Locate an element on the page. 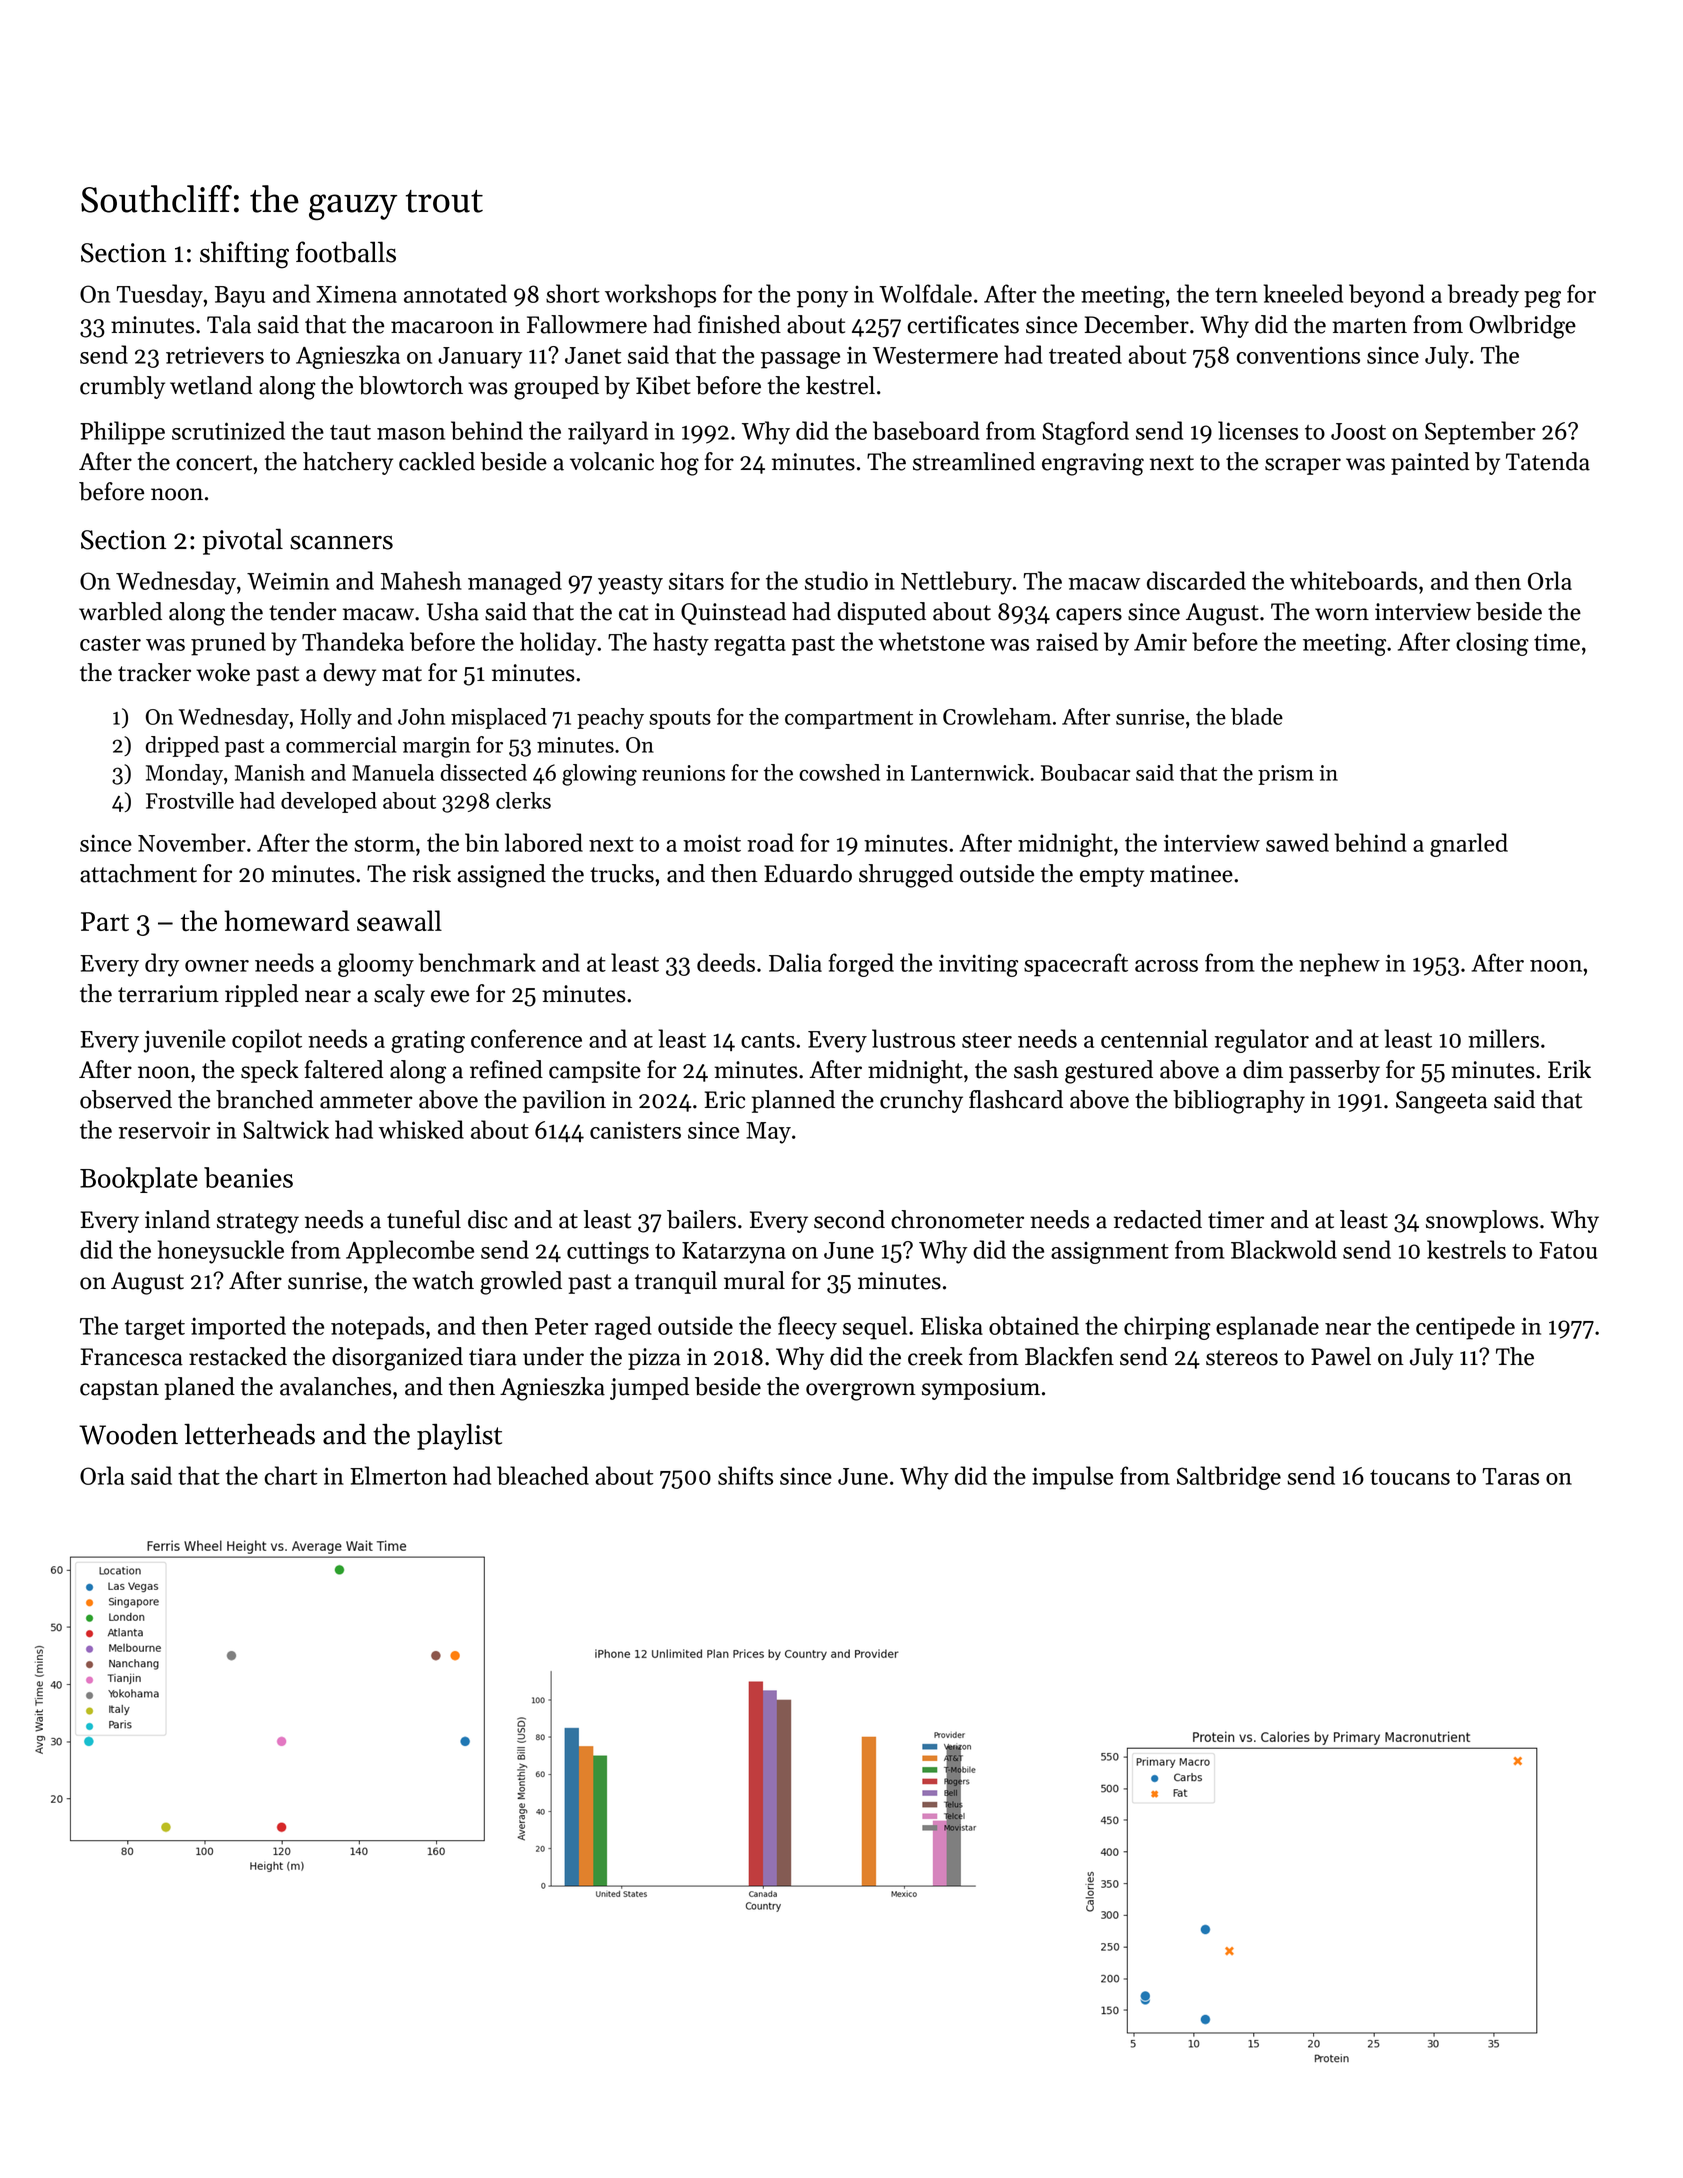  closing is located at coordinates (1492, 644).
